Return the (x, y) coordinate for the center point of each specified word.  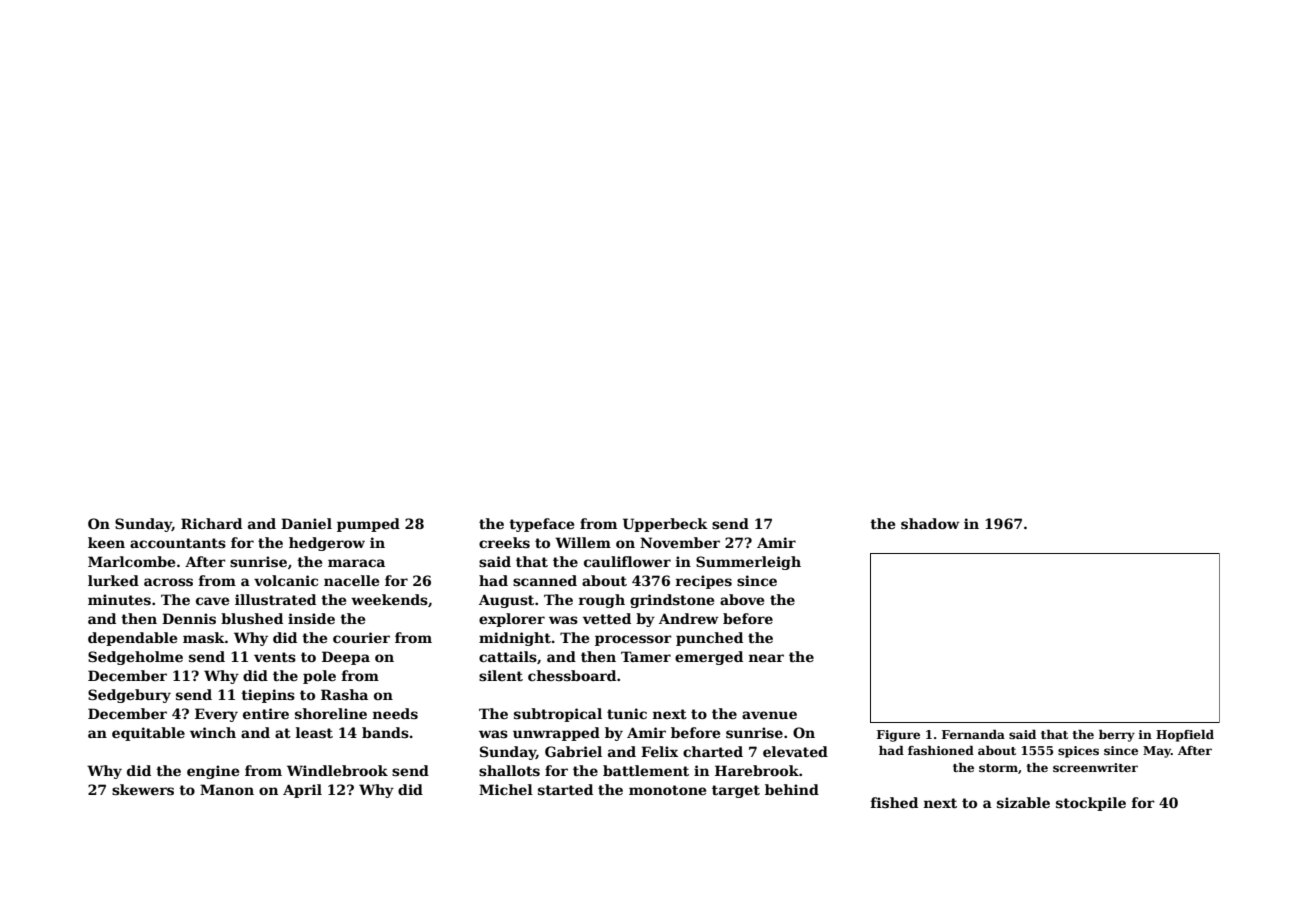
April (302, 791)
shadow (930, 523)
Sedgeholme (135, 658)
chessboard (572, 675)
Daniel (306, 523)
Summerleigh (748, 563)
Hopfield (1185, 736)
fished (894, 802)
